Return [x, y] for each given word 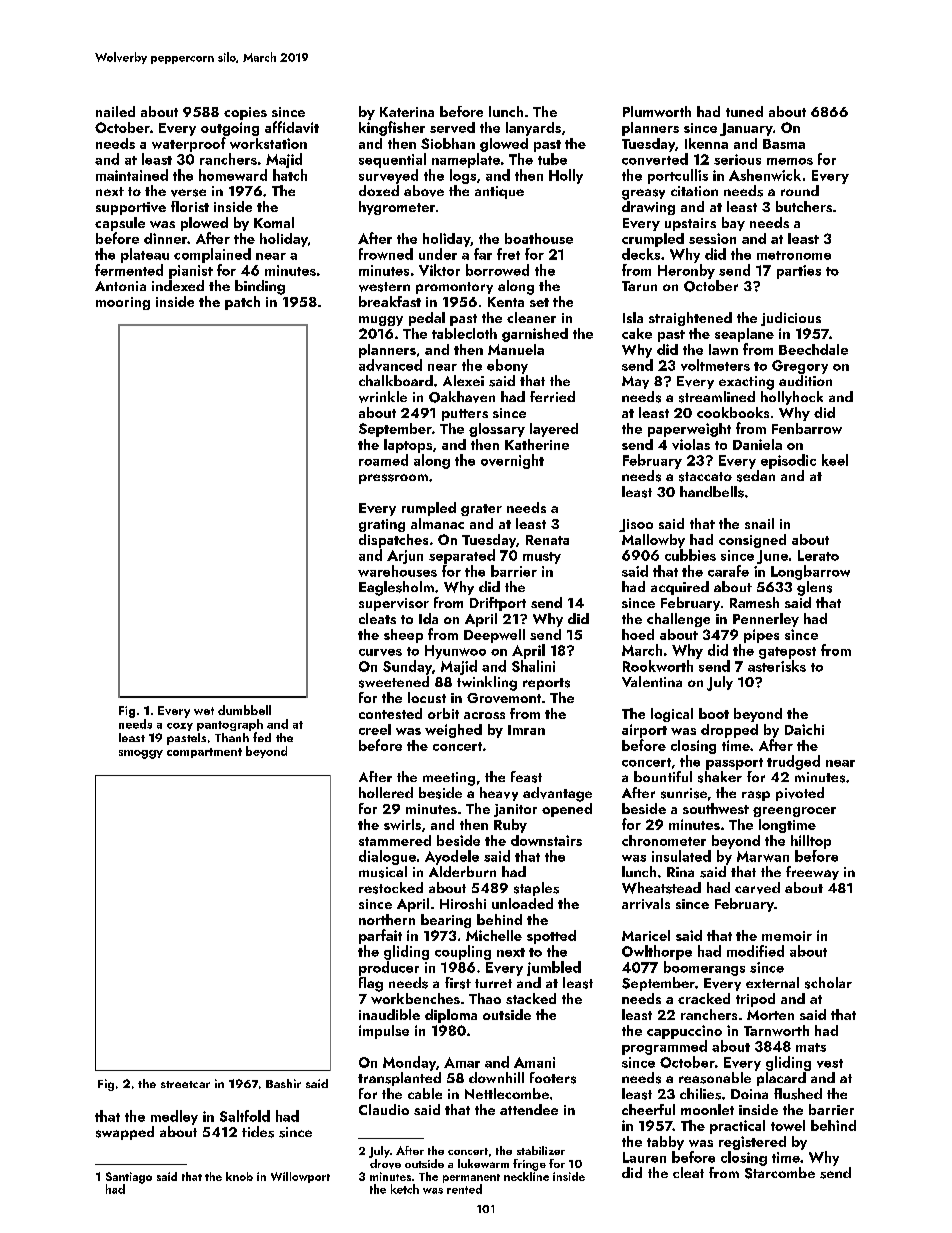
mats [811, 1047]
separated [462, 556]
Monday [409, 1063]
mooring [123, 303]
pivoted [800, 794]
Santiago [129, 1178]
